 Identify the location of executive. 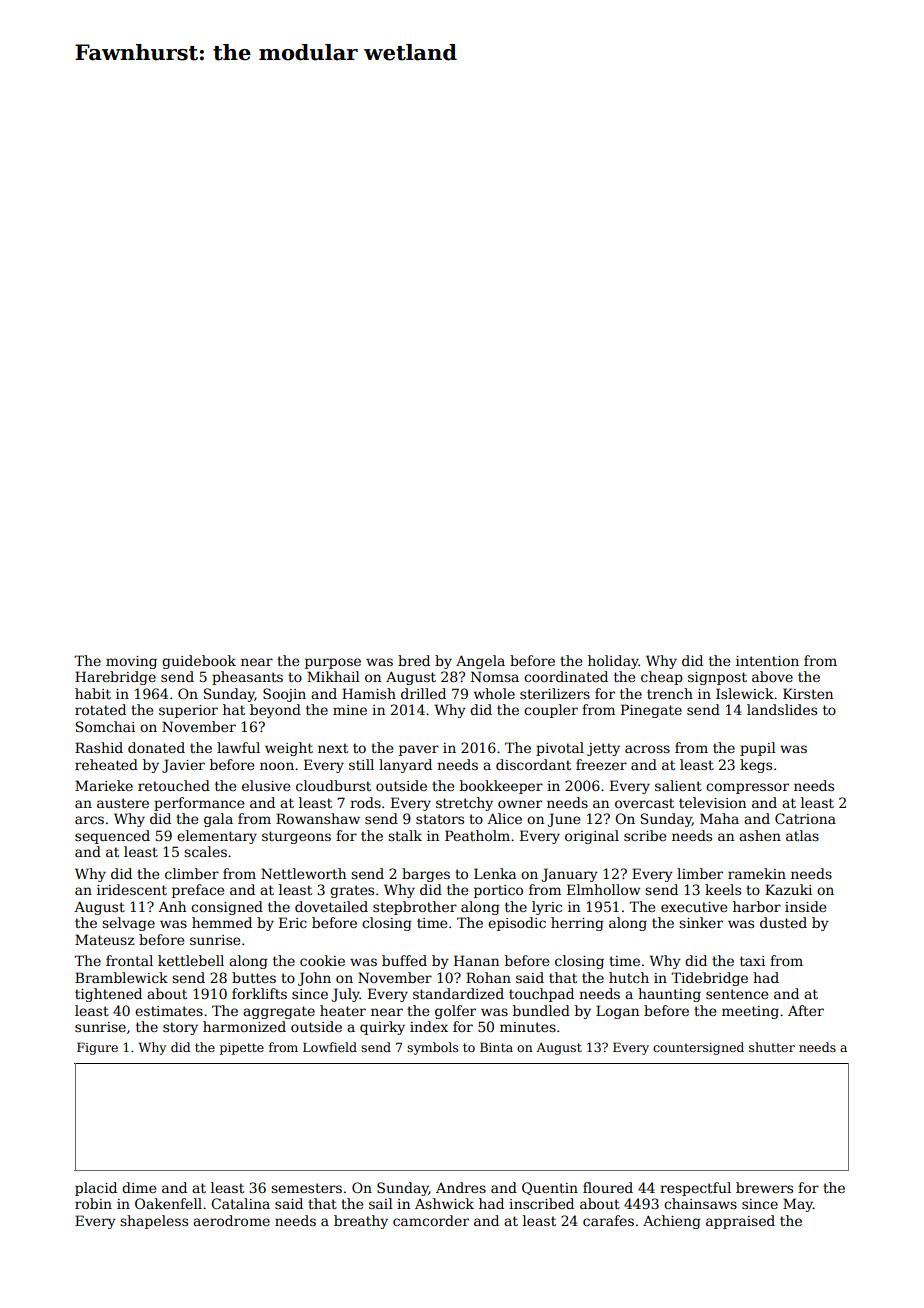
(694, 907).
